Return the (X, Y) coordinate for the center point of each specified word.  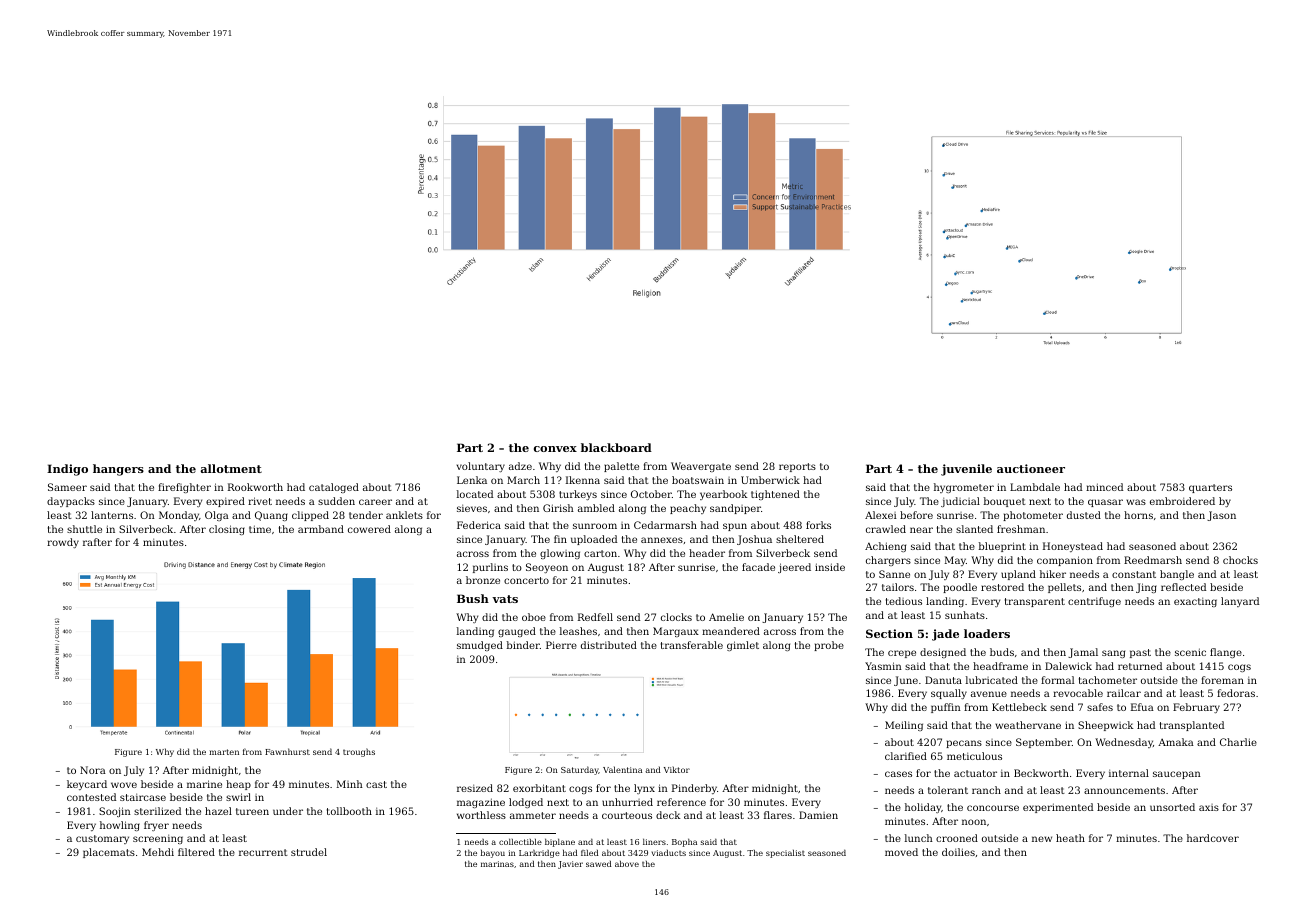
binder (523, 645)
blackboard (616, 447)
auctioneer (1031, 468)
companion (1065, 561)
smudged (480, 646)
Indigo (67, 470)
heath (1070, 838)
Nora (93, 770)
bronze (483, 580)
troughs (359, 752)
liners (654, 841)
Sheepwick (1105, 726)
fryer (156, 826)
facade (758, 567)
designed (943, 653)
